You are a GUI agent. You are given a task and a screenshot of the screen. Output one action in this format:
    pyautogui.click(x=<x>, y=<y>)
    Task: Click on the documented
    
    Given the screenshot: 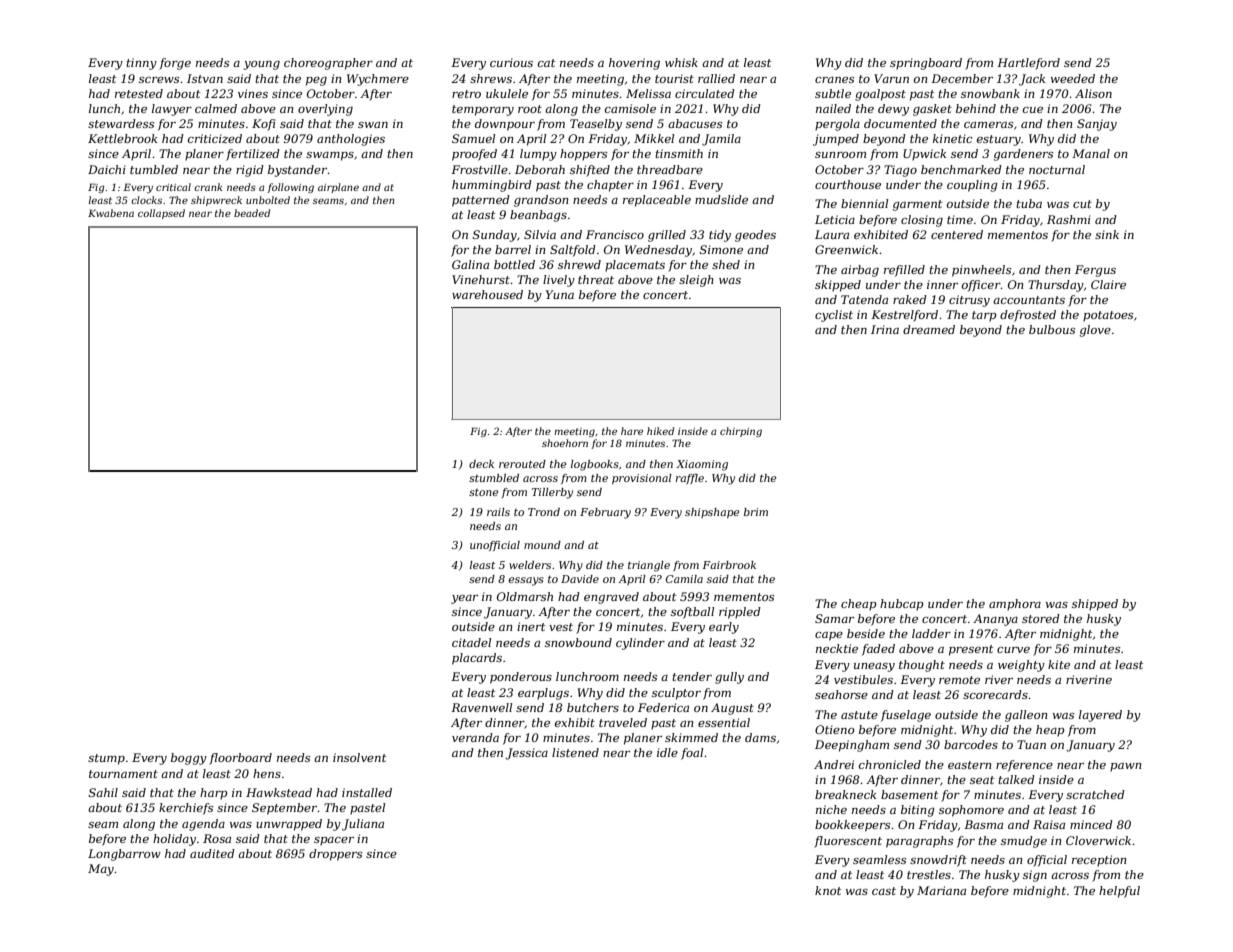 What is the action you would take?
    pyautogui.click(x=900, y=123)
